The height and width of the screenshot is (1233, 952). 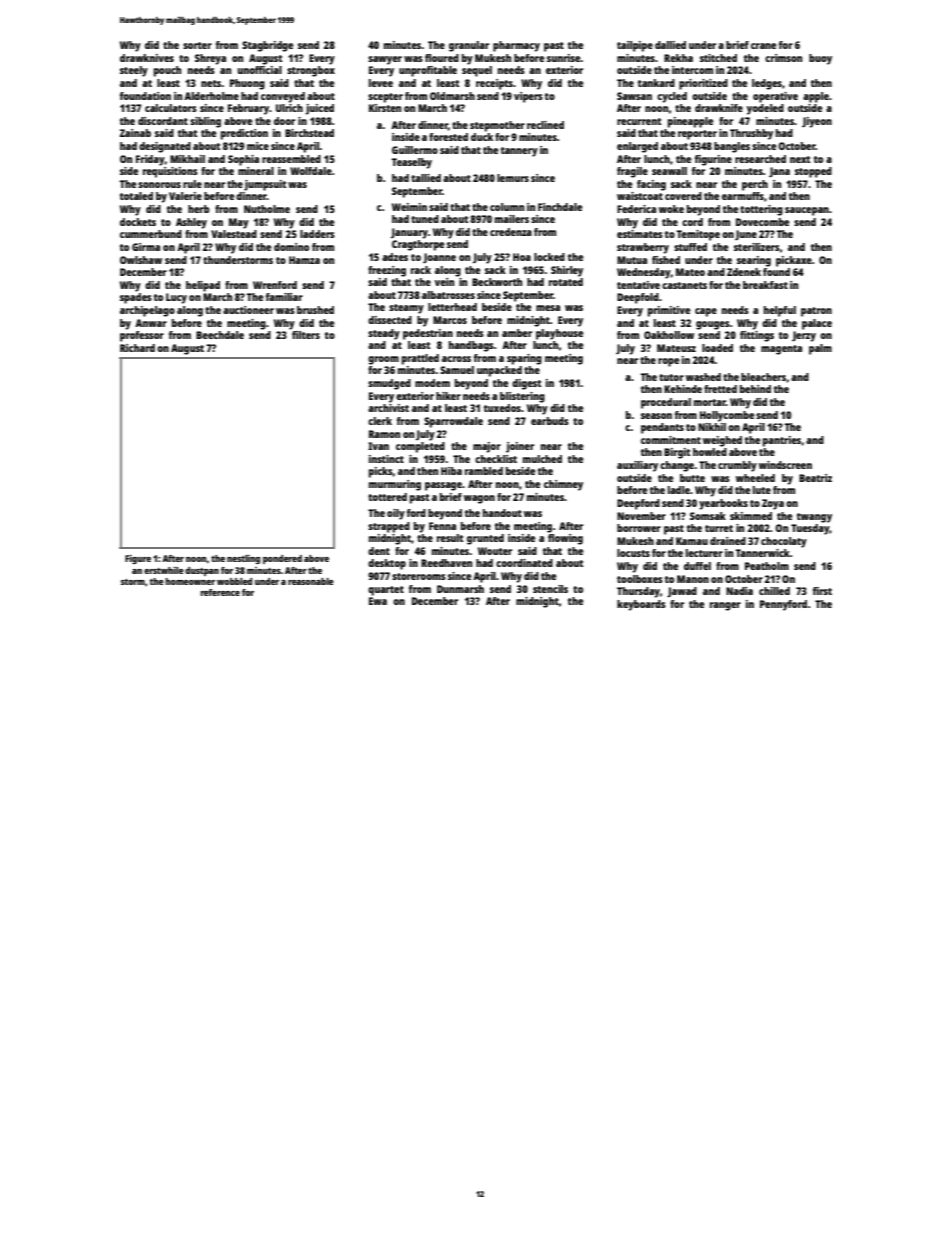 What do you see at coordinates (197, 45) in the screenshot?
I see `sorter` at bounding box center [197, 45].
